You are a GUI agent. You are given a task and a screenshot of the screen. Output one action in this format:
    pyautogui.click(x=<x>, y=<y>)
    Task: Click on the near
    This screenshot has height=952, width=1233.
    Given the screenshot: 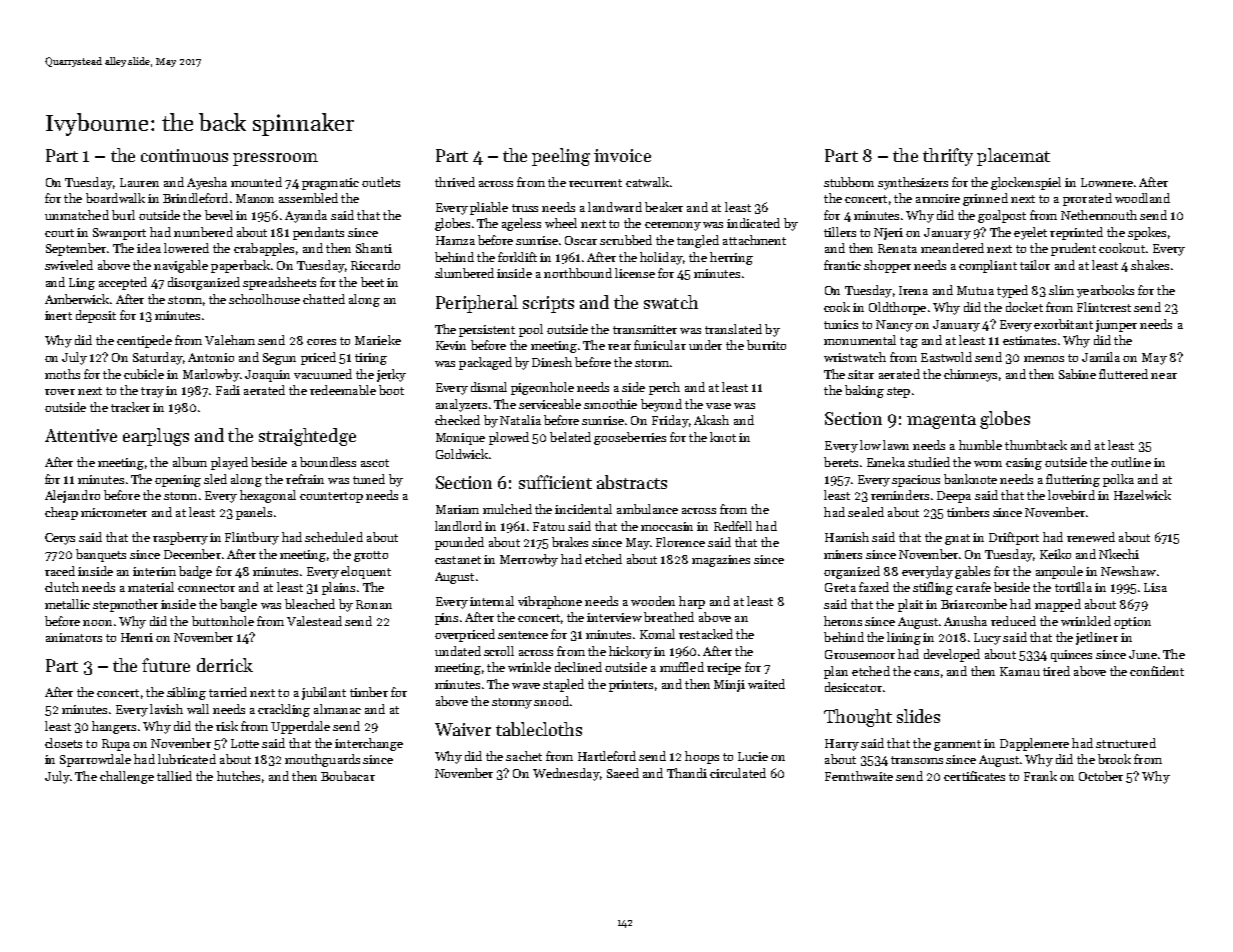 What is the action you would take?
    pyautogui.click(x=1164, y=376)
